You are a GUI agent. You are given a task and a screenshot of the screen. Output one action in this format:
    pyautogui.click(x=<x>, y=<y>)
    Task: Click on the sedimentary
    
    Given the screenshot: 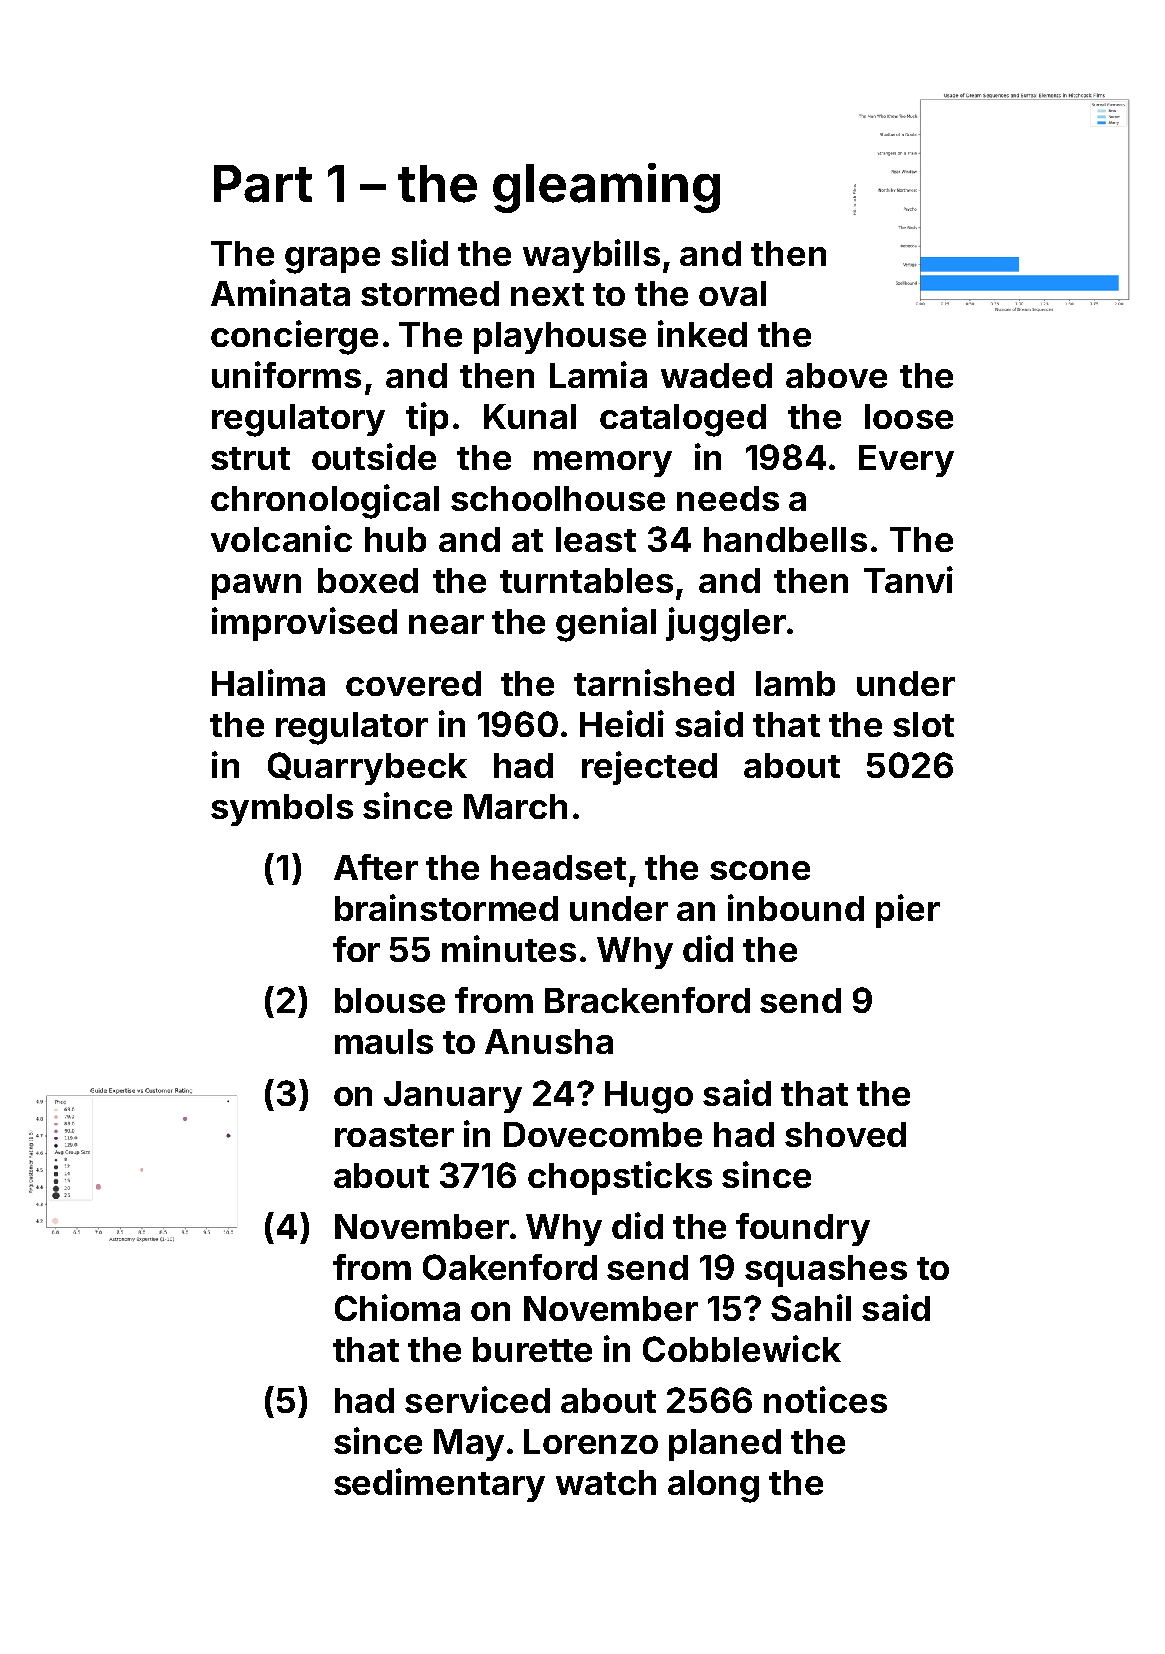 What is the action you would take?
    pyautogui.click(x=439, y=1485)
